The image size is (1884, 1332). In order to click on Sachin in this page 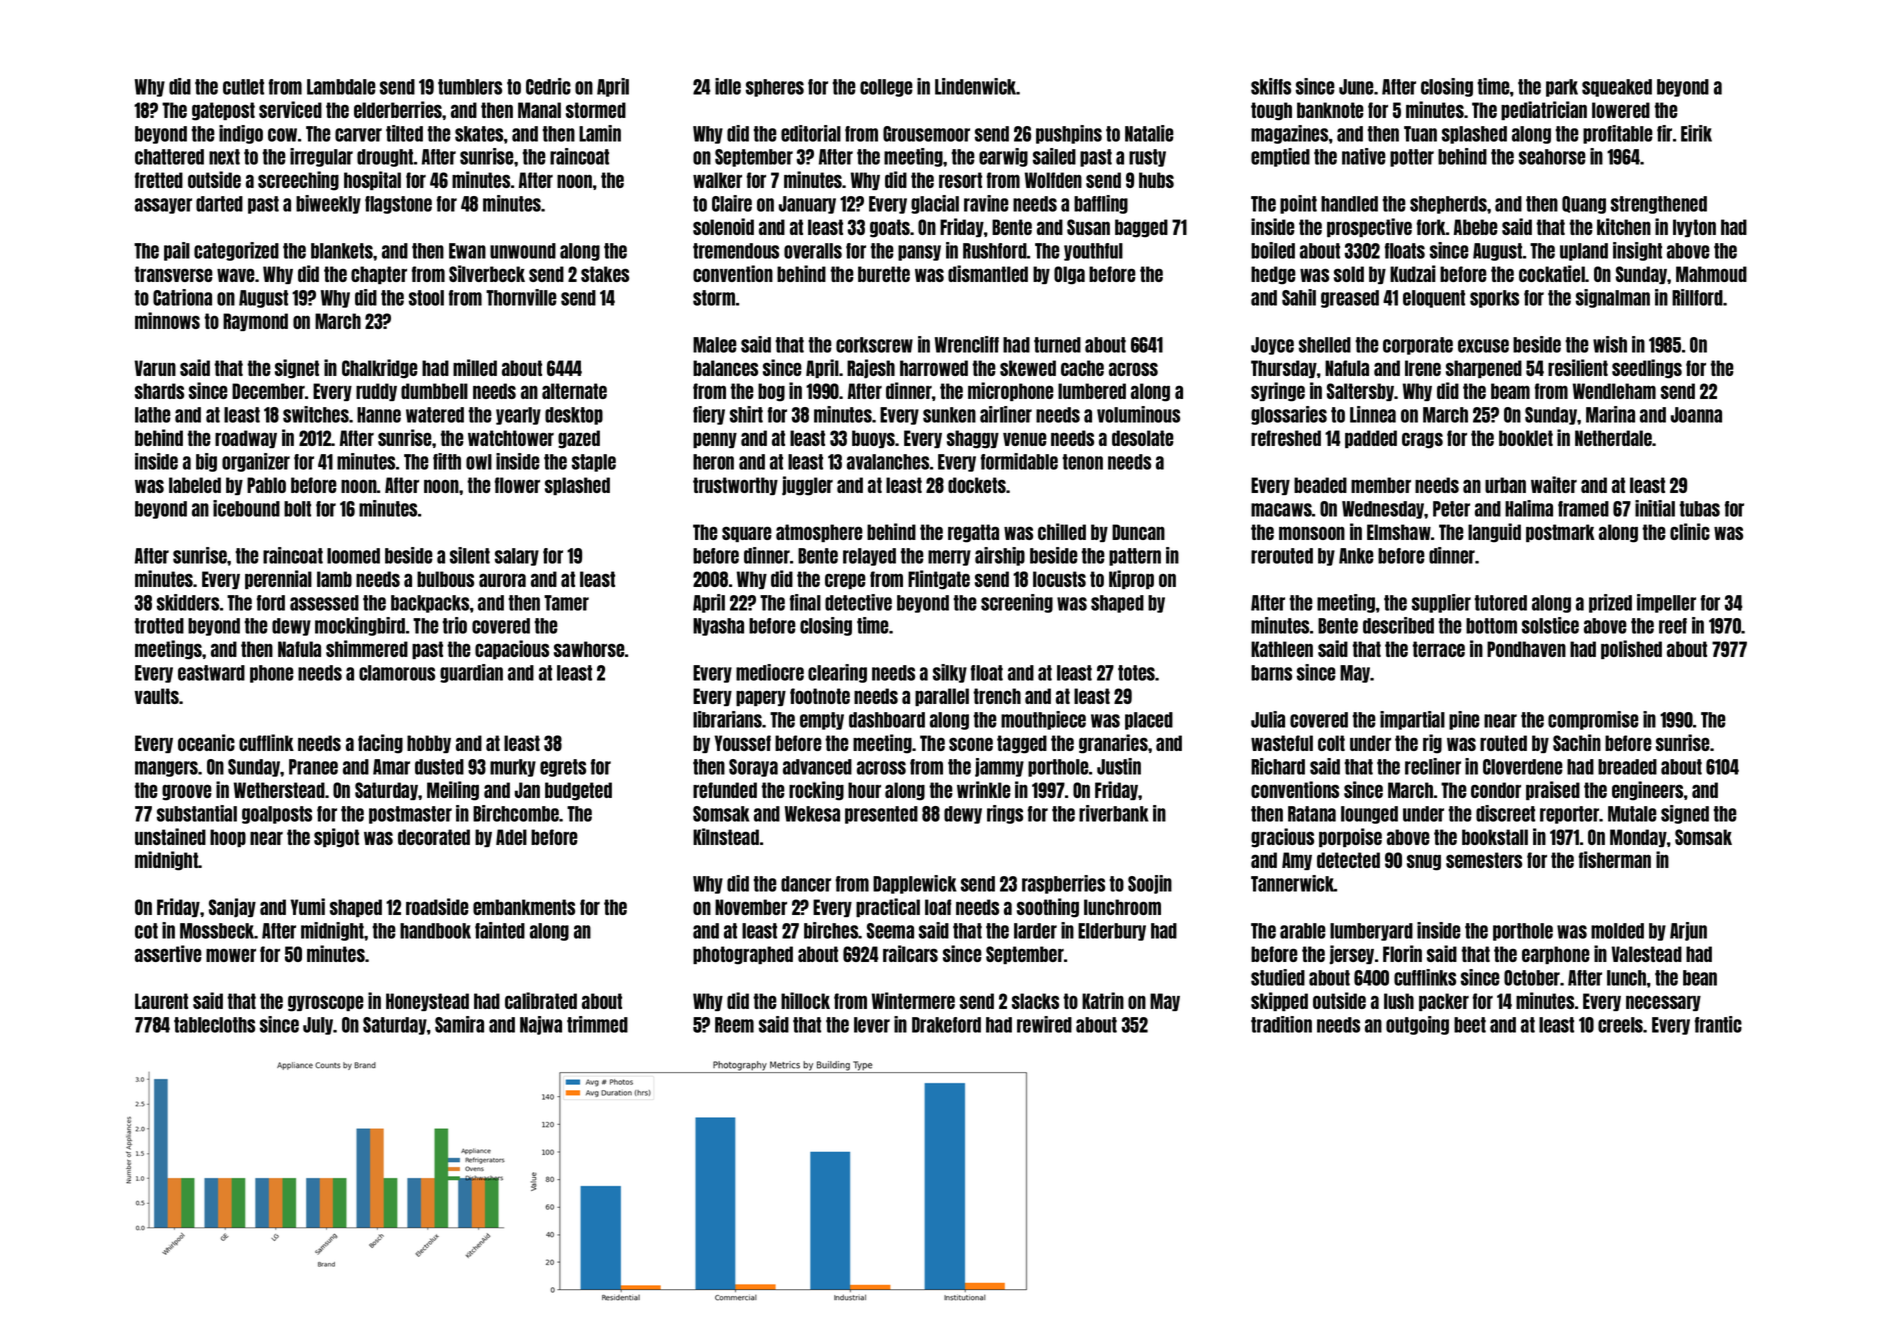, I will do `click(1577, 742)`.
